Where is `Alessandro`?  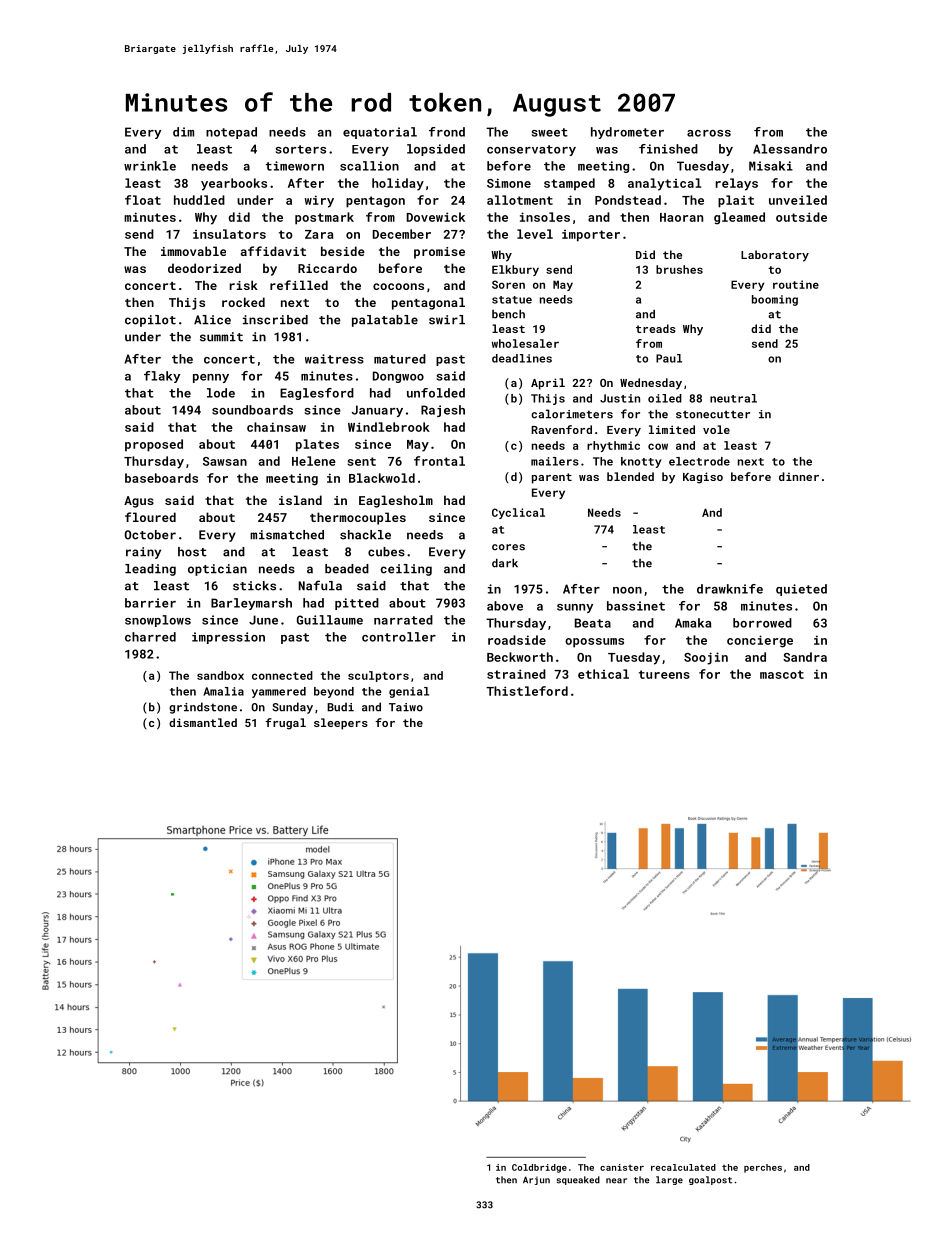
Alessandro is located at coordinates (790, 149).
